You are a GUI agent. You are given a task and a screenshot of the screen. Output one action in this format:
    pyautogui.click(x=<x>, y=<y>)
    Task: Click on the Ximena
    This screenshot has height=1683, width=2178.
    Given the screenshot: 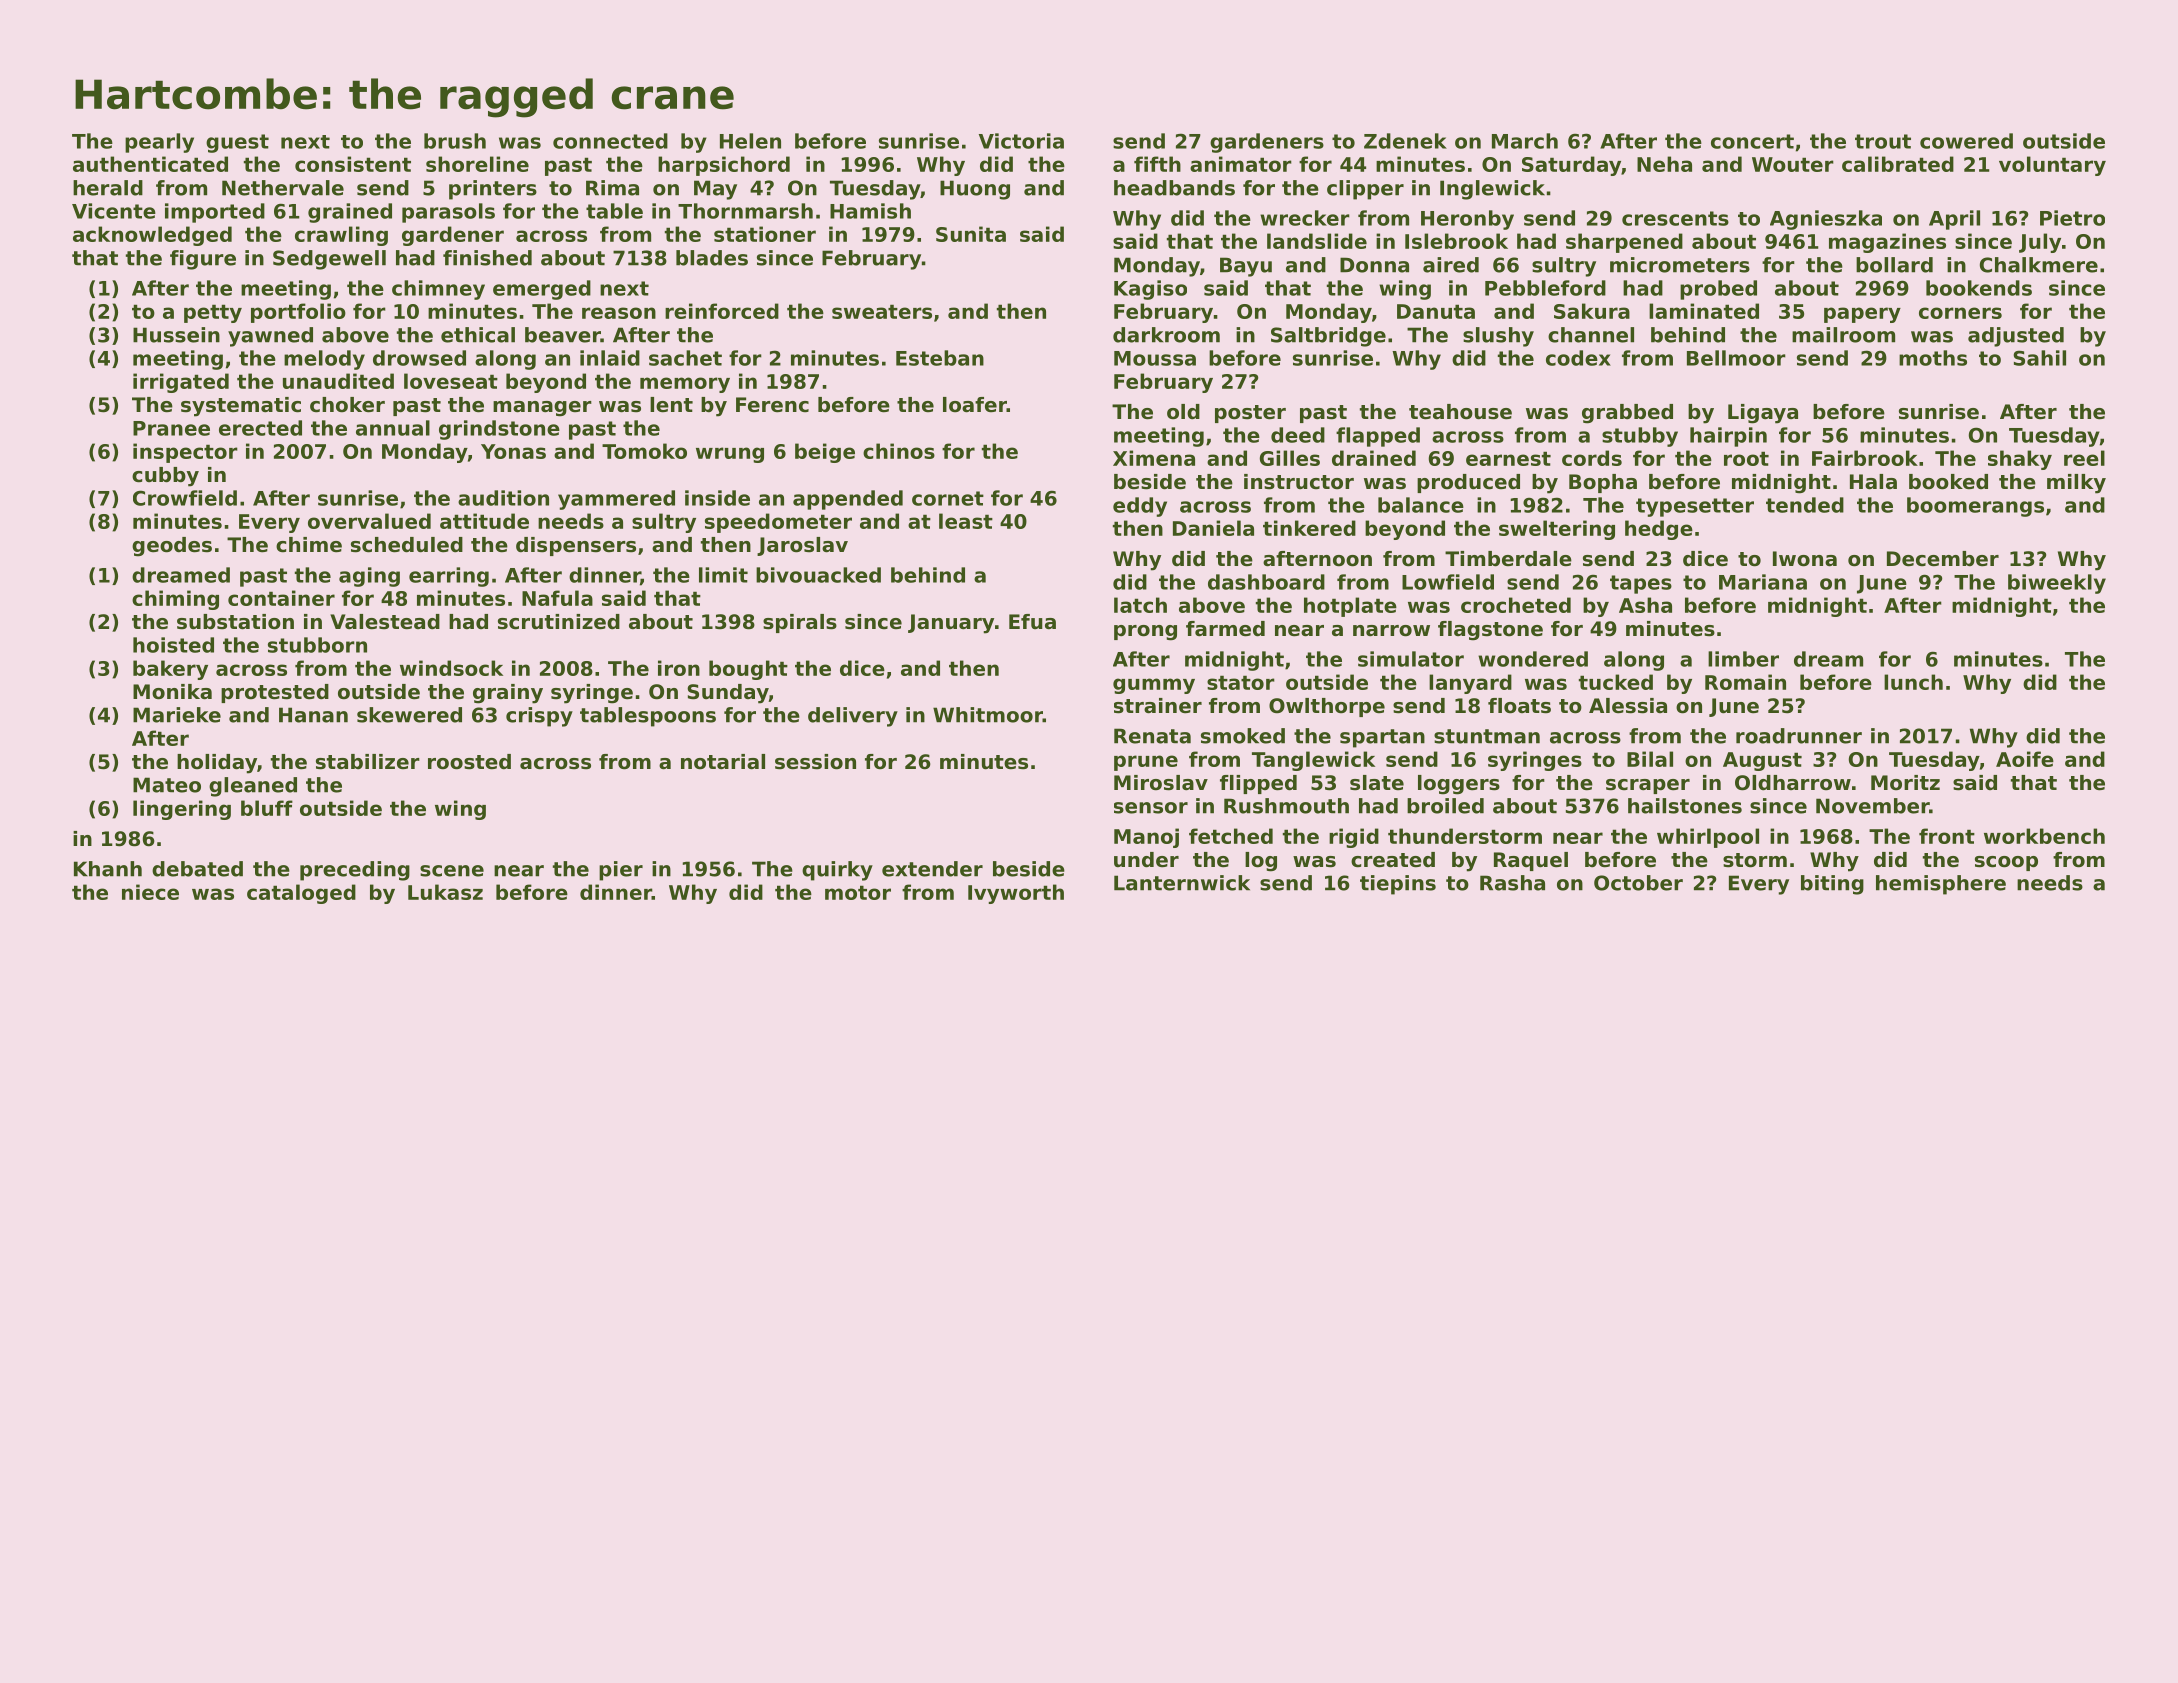 What is the action you would take?
    pyautogui.click(x=1154, y=458)
